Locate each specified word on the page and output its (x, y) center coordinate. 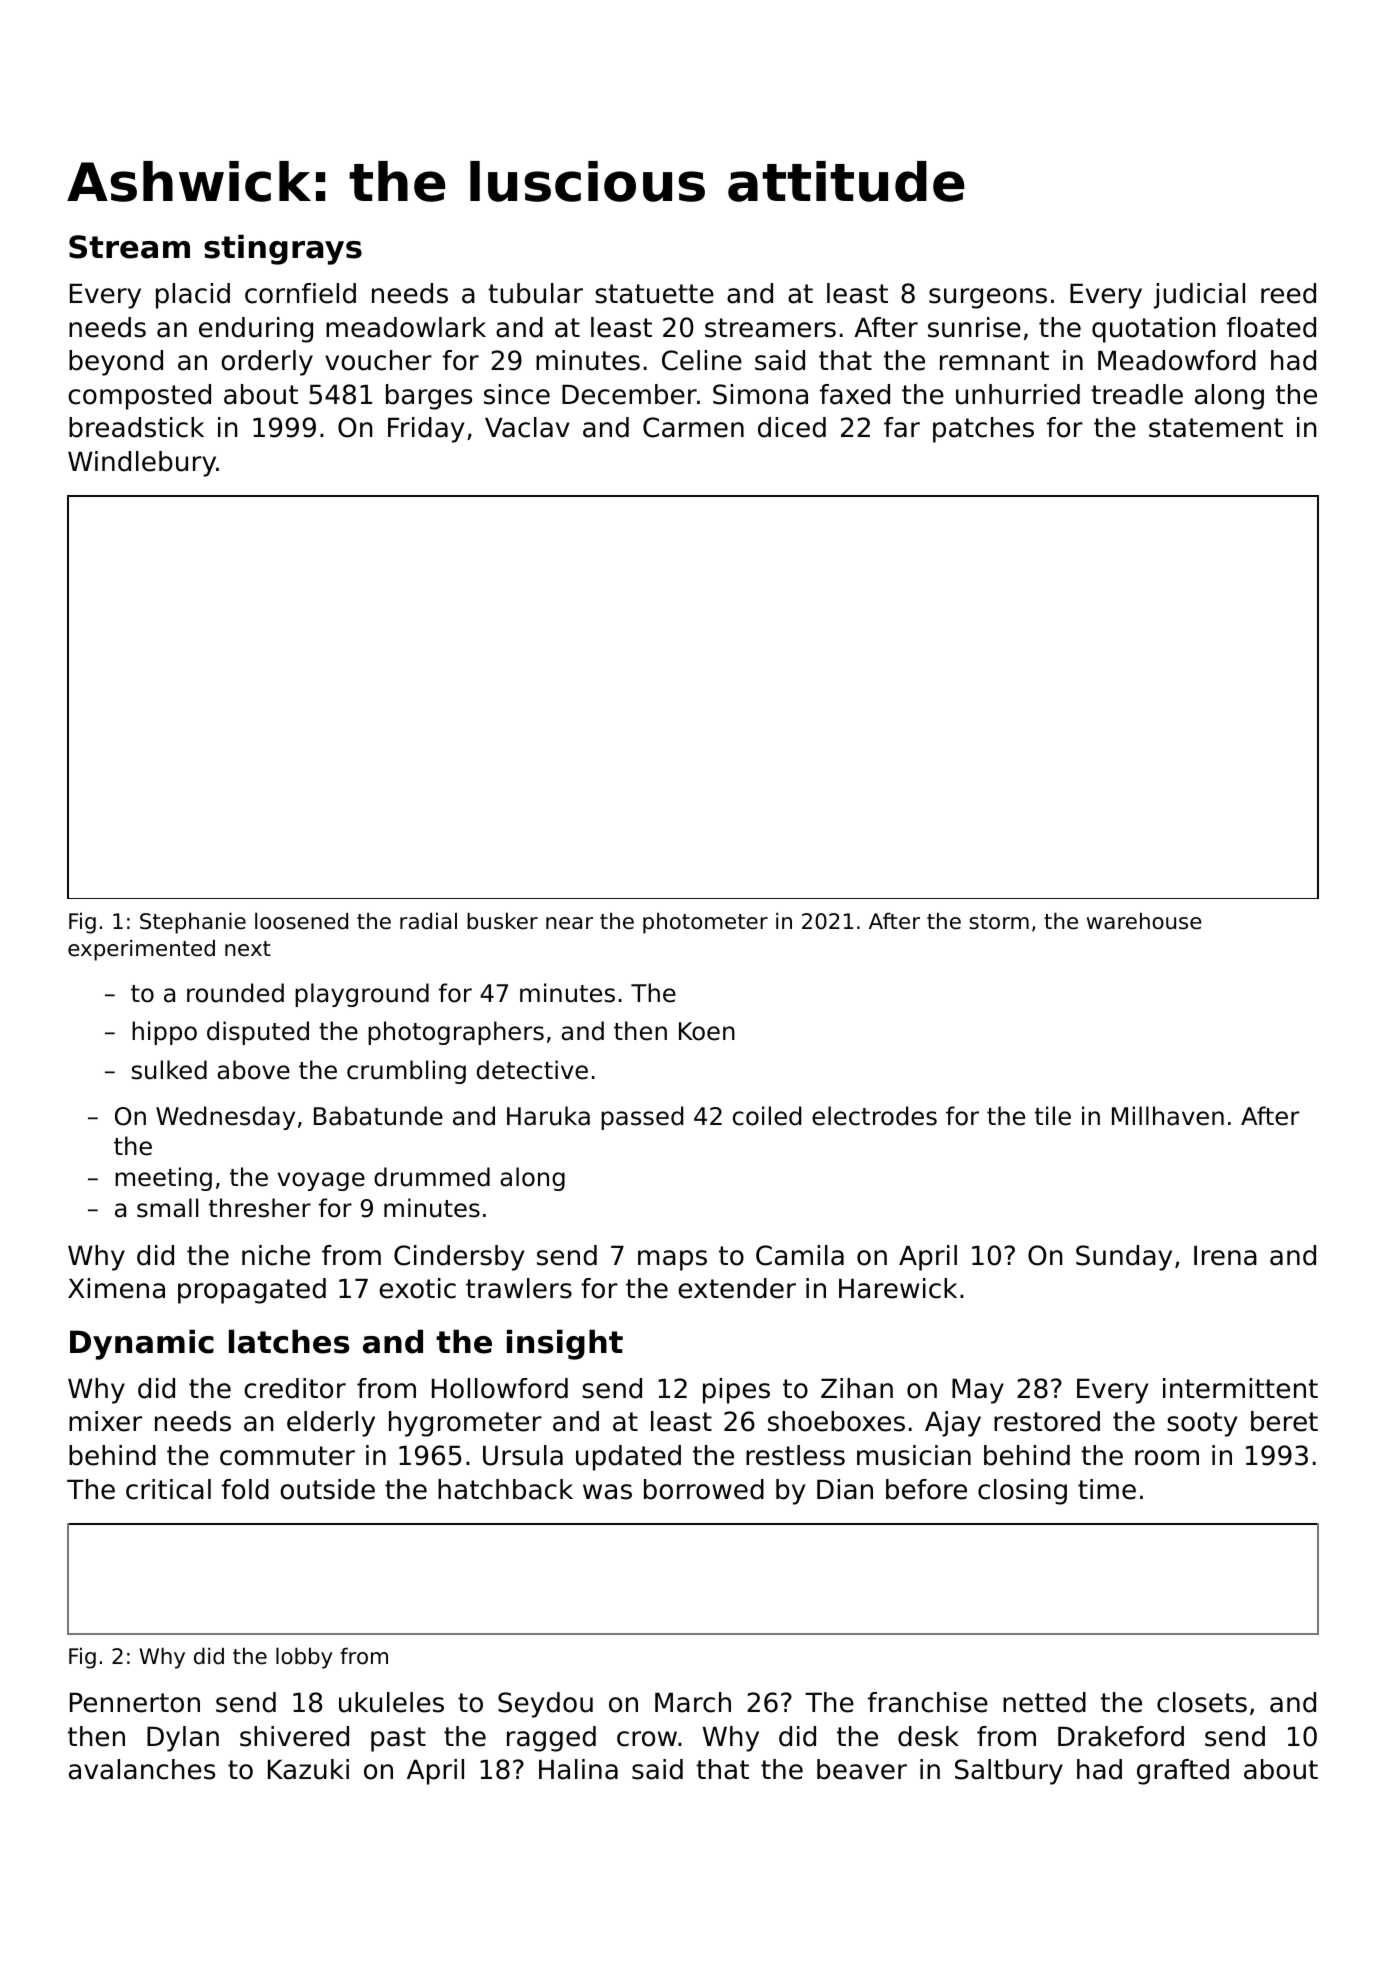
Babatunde (378, 1116)
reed (1288, 293)
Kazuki (308, 1769)
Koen (707, 1031)
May (978, 1391)
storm (999, 922)
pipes (736, 1391)
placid (193, 296)
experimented (141, 950)
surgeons (988, 298)
